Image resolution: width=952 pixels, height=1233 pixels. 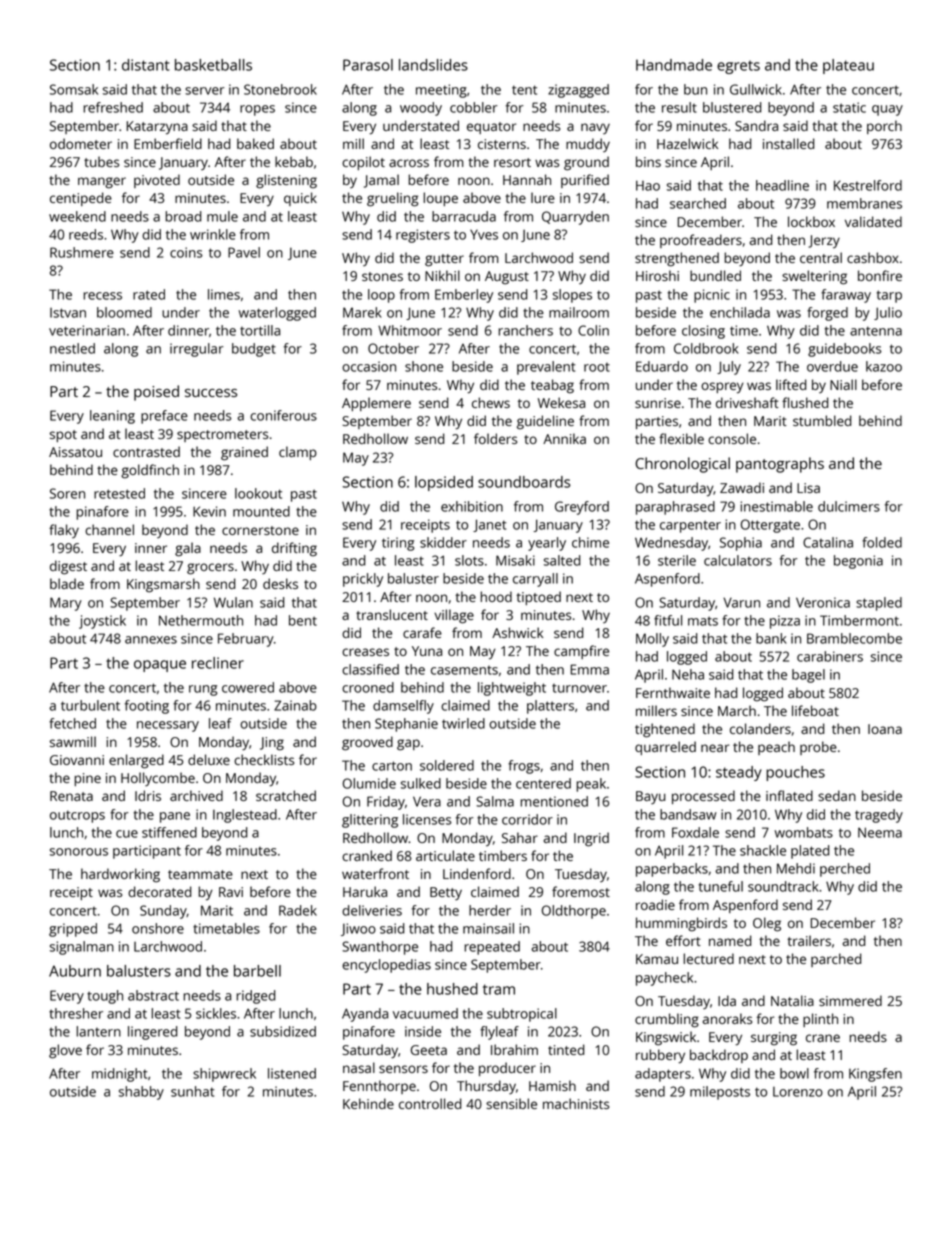 What do you see at coordinates (663, 1075) in the page?
I see `adapters` at bounding box center [663, 1075].
